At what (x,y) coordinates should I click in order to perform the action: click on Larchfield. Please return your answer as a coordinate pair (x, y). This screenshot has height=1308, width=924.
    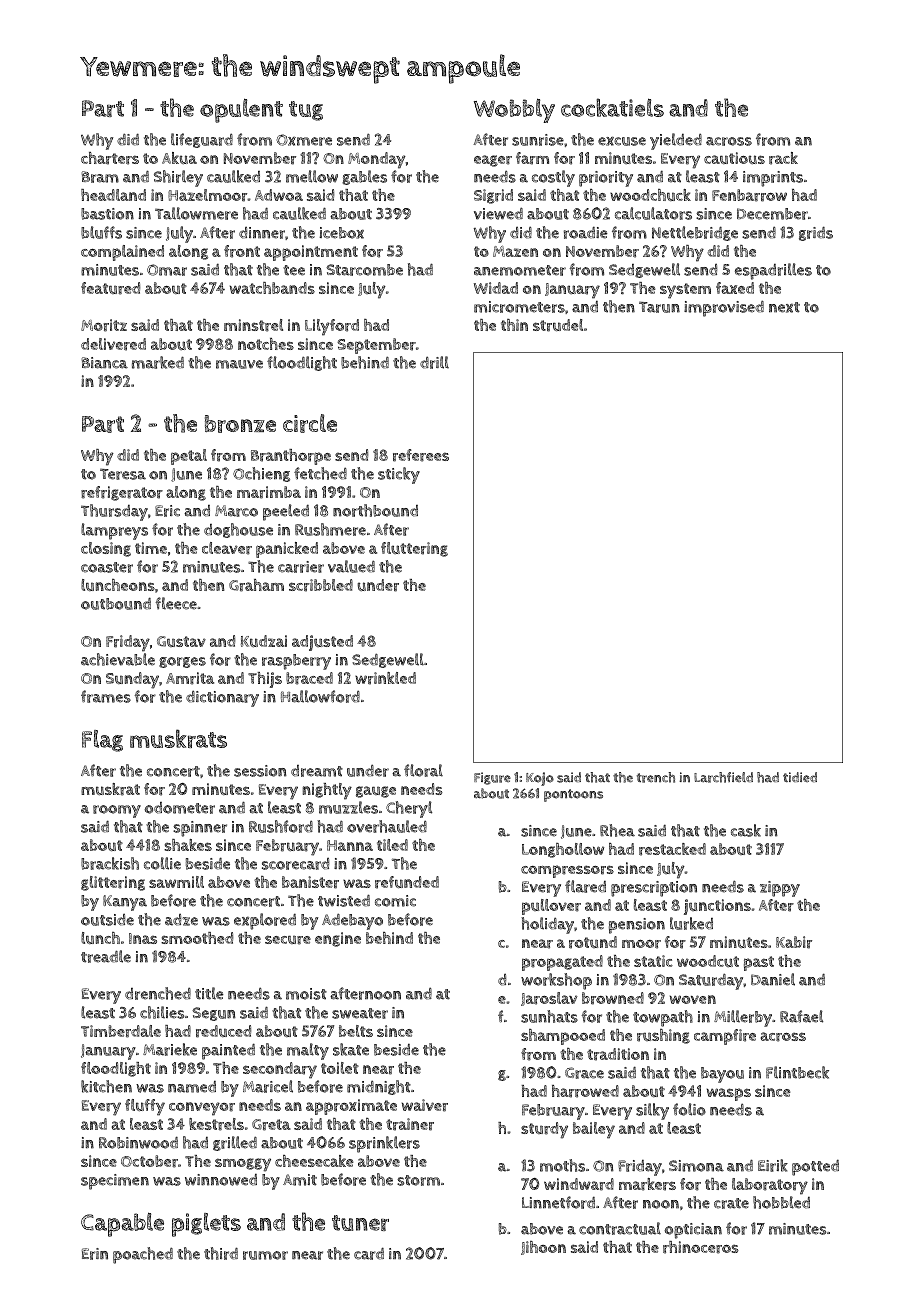
    Looking at the image, I should click on (723, 777).
